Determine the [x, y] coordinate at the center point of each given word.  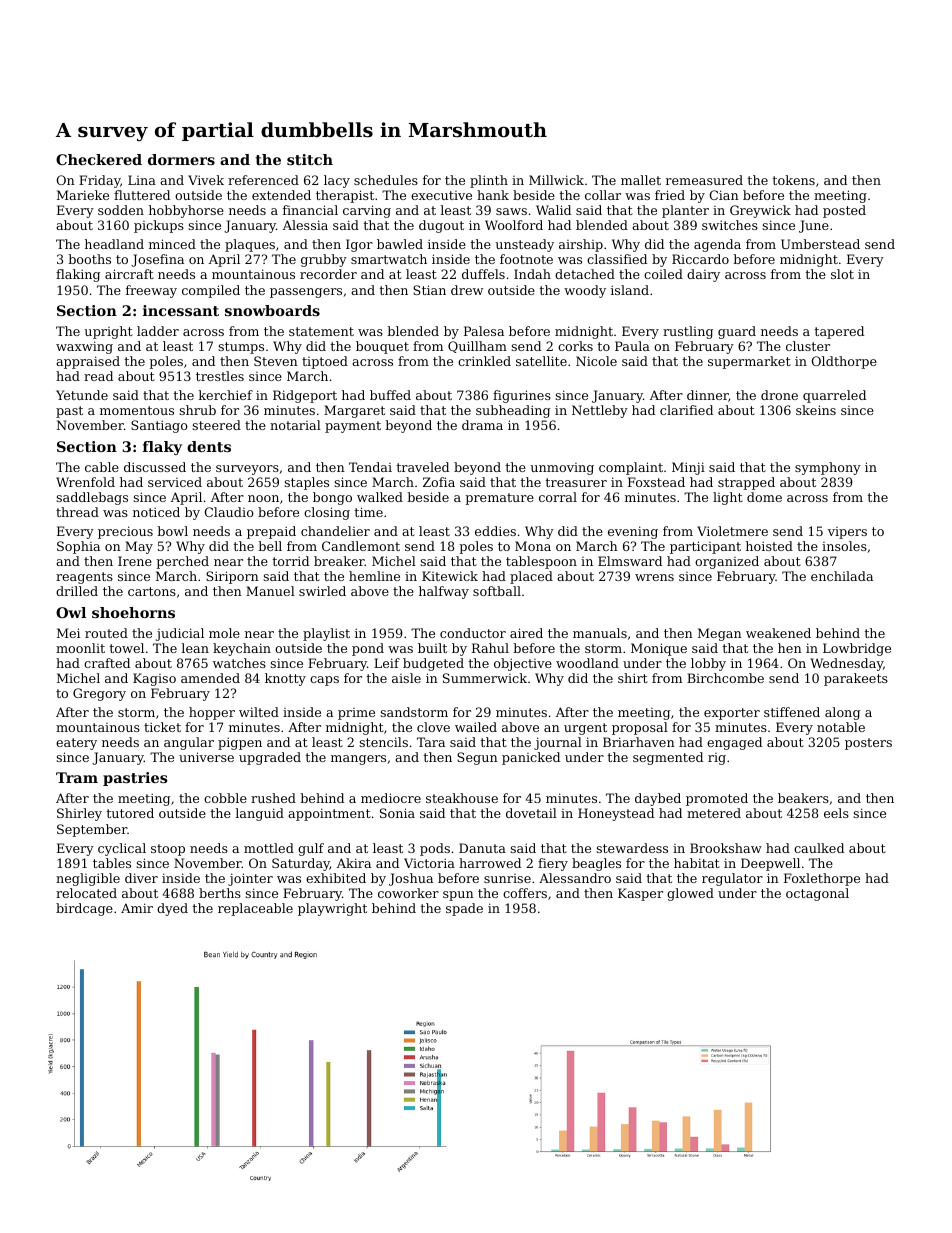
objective [523, 664]
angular [189, 743]
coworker [408, 893]
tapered [839, 332]
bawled [400, 244]
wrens [654, 577]
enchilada [842, 576]
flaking [78, 275]
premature [499, 499]
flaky [162, 448]
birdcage [84, 909]
